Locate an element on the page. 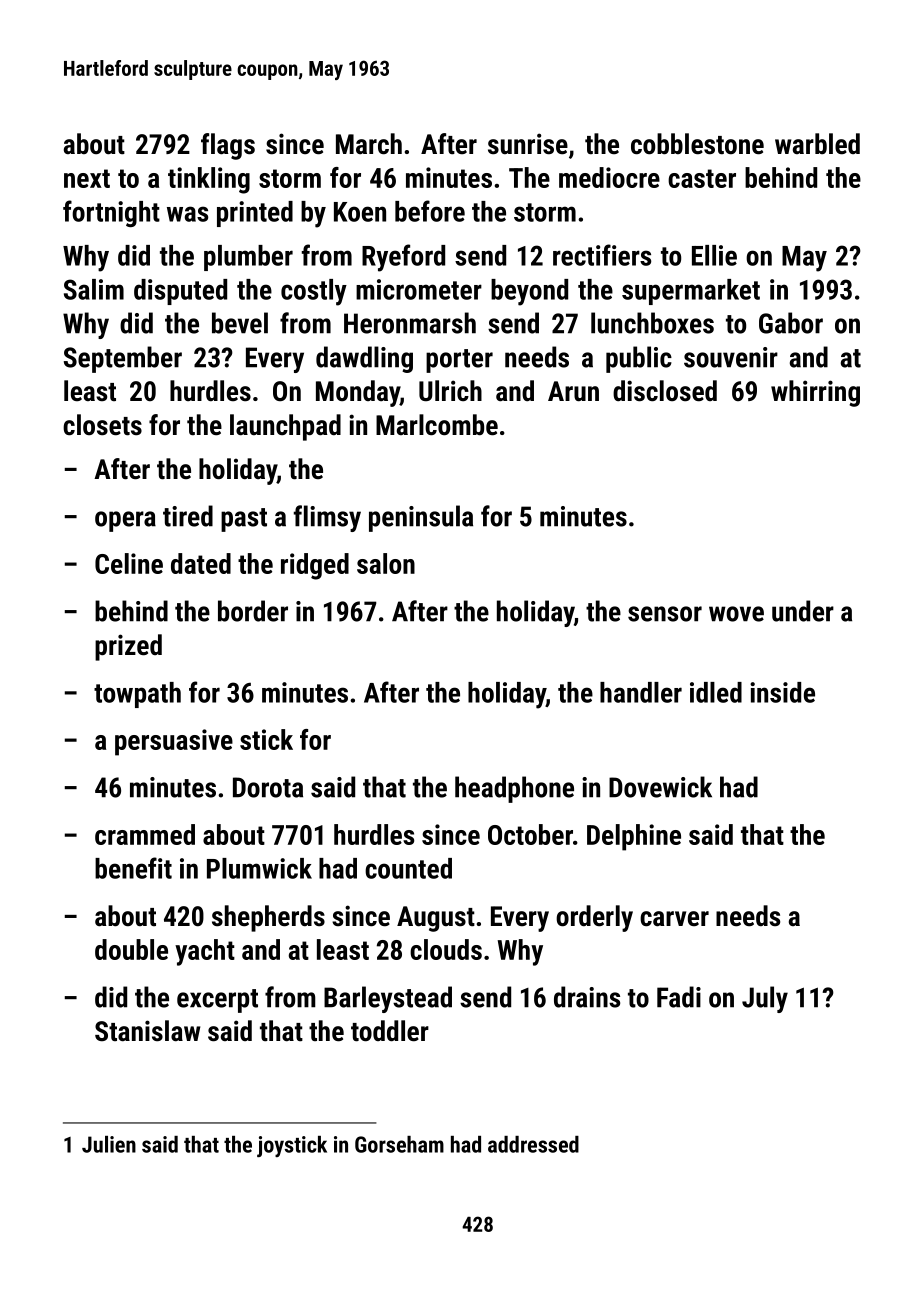 The height and width of the page is (1311, 924). supermarket is located at coordinates (691, 292).
